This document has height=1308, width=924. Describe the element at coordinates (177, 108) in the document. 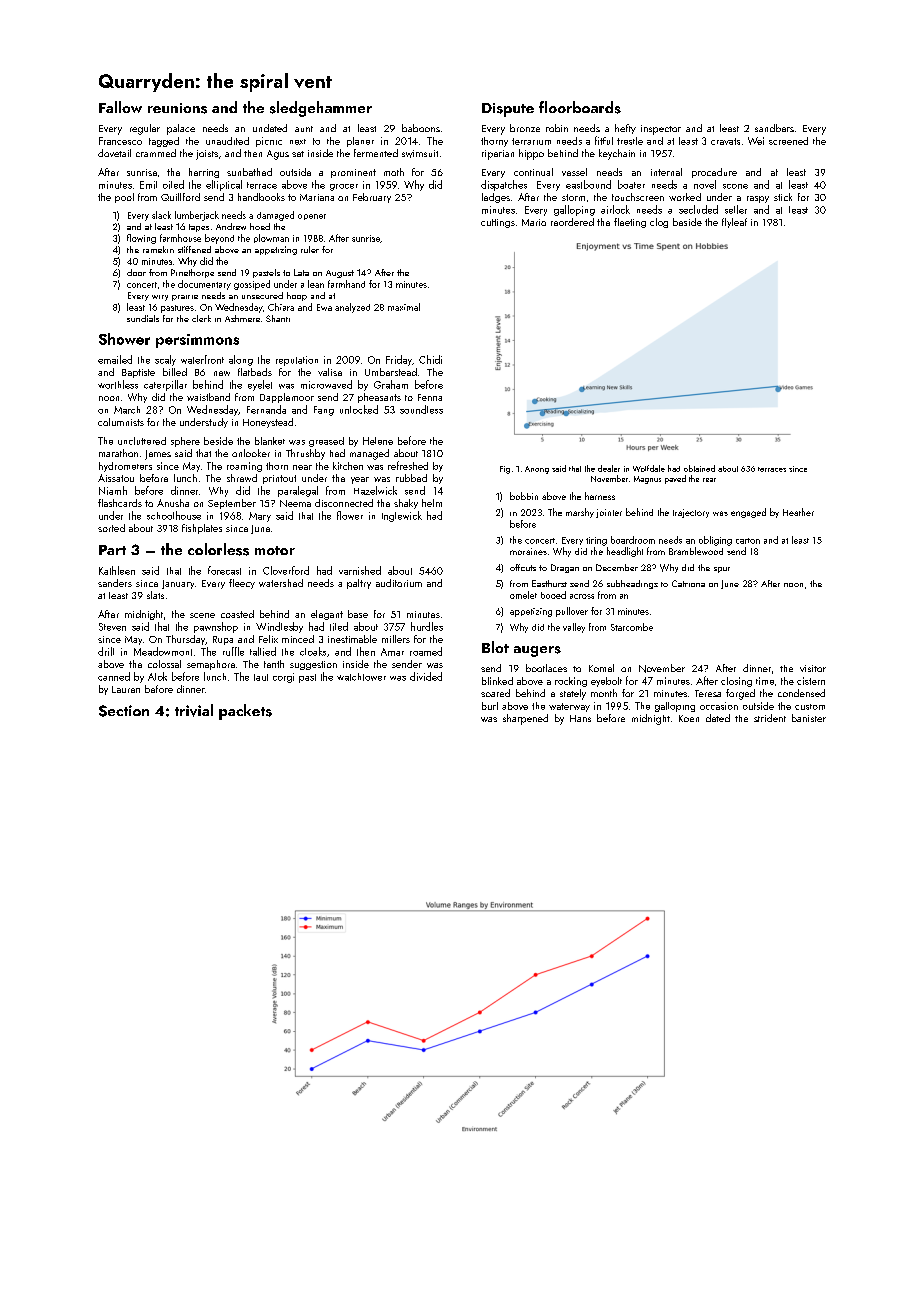

I see `reunions` at that location.
